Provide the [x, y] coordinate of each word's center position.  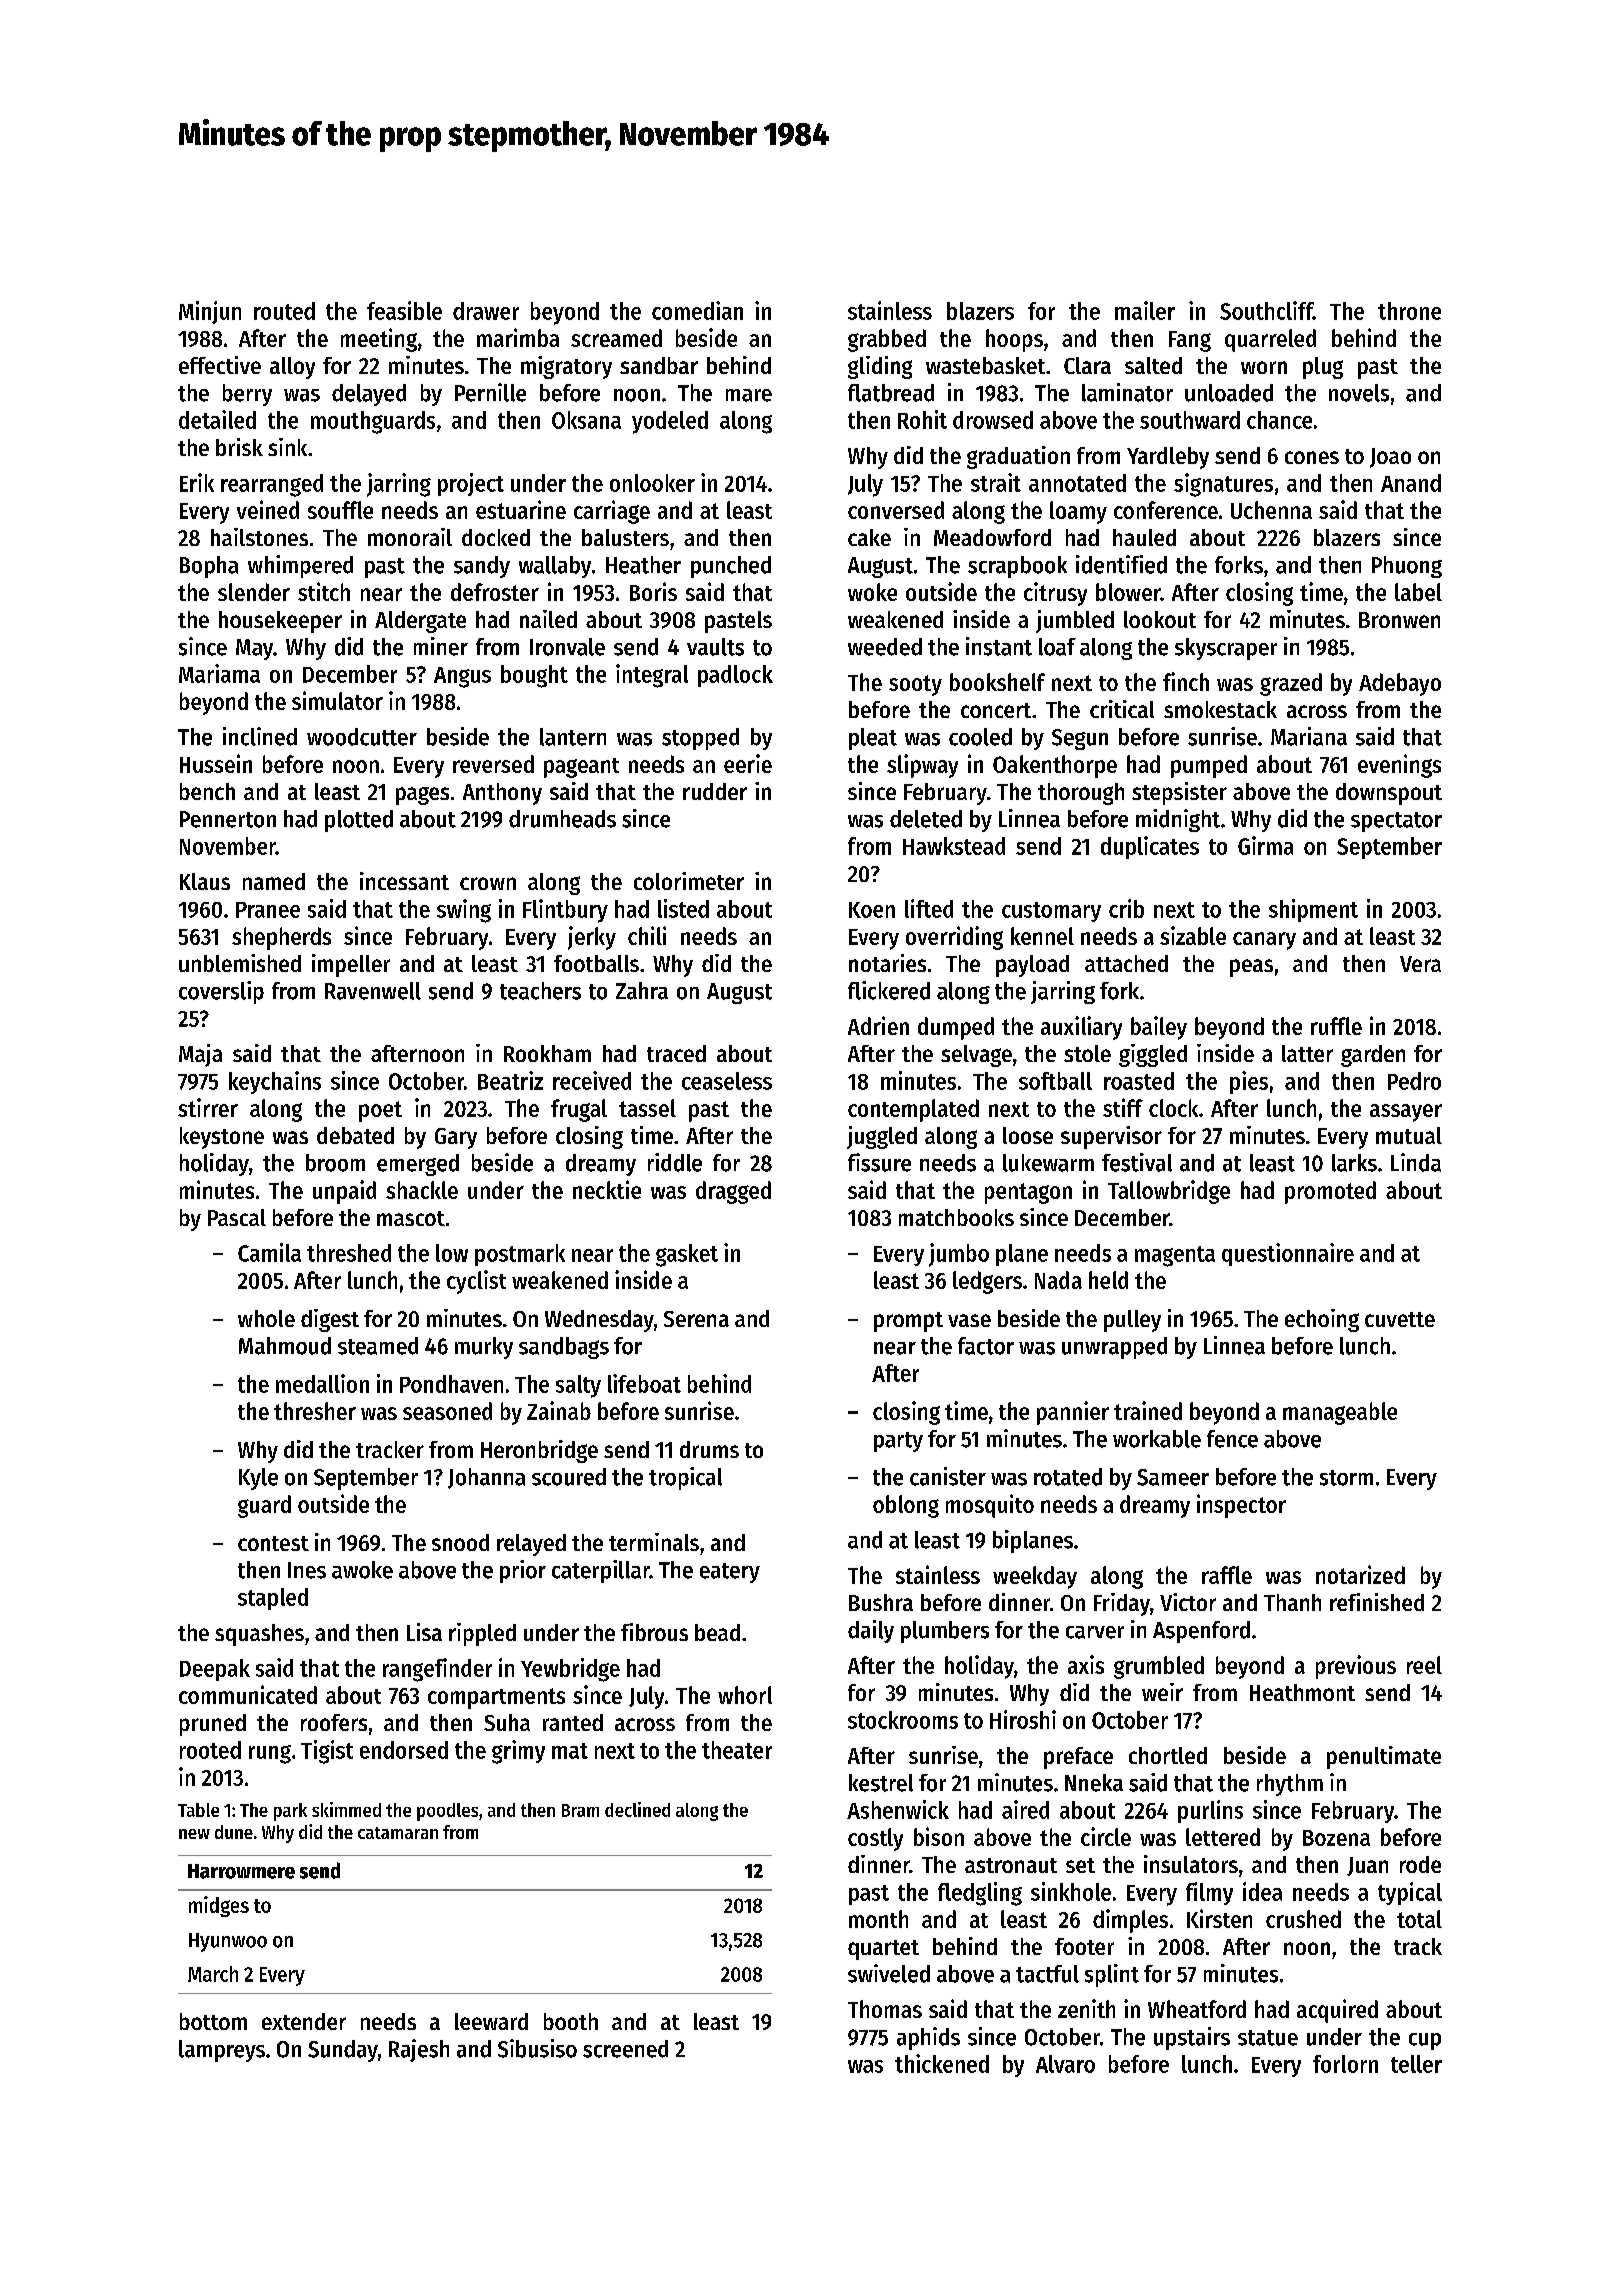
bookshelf [997, 682]
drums [709, 1449]
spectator [1396, 822]
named [274, 881]
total [1419, 1919]
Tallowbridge [1169, 1192]
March [213, 1974]
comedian [697, 310]
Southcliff [1266, 310]
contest [273, 1543]
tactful [1047, 1974]
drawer [486, 311]
